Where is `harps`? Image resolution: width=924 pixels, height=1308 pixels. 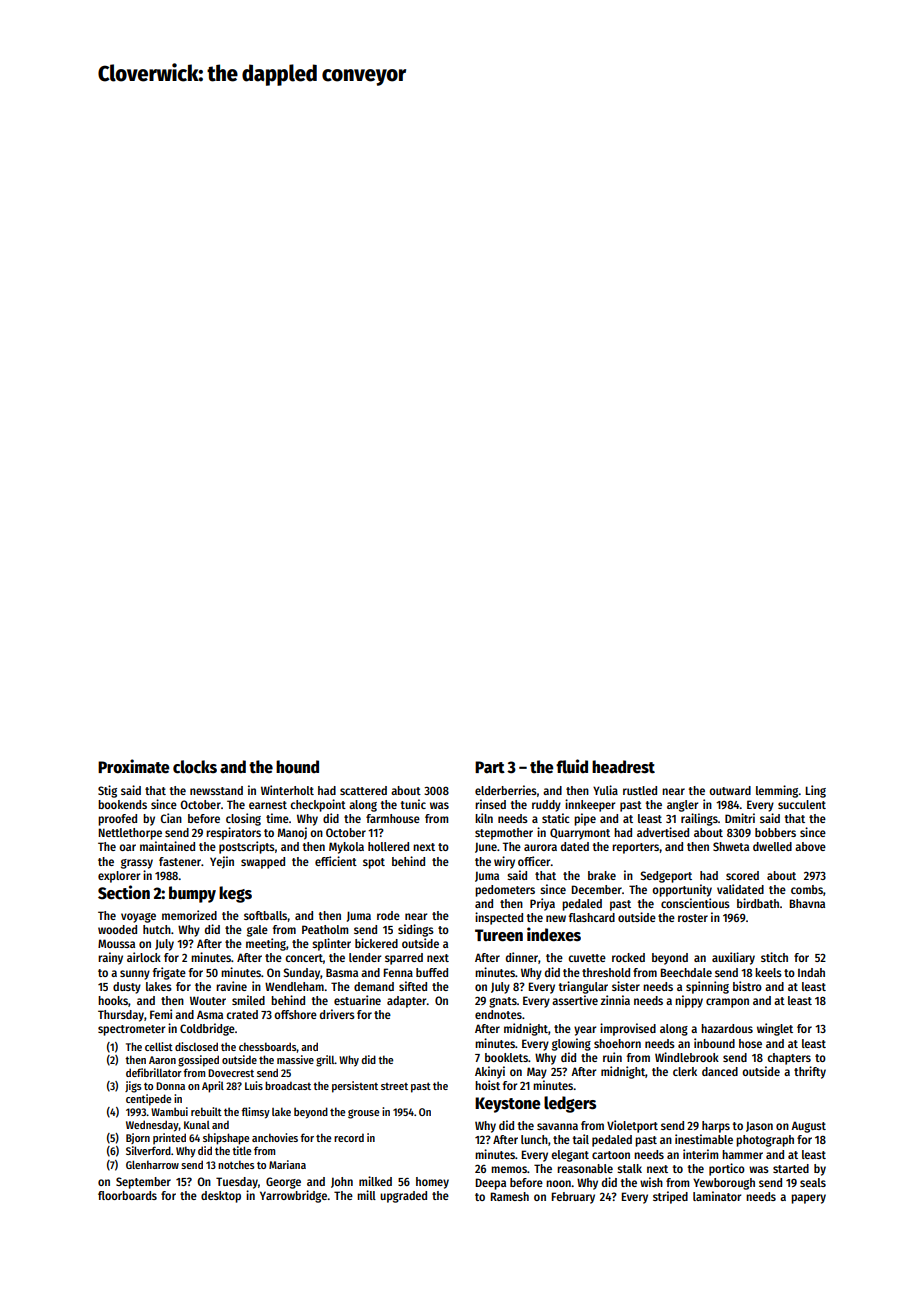
harps is located at coordinates (716, 1127).
